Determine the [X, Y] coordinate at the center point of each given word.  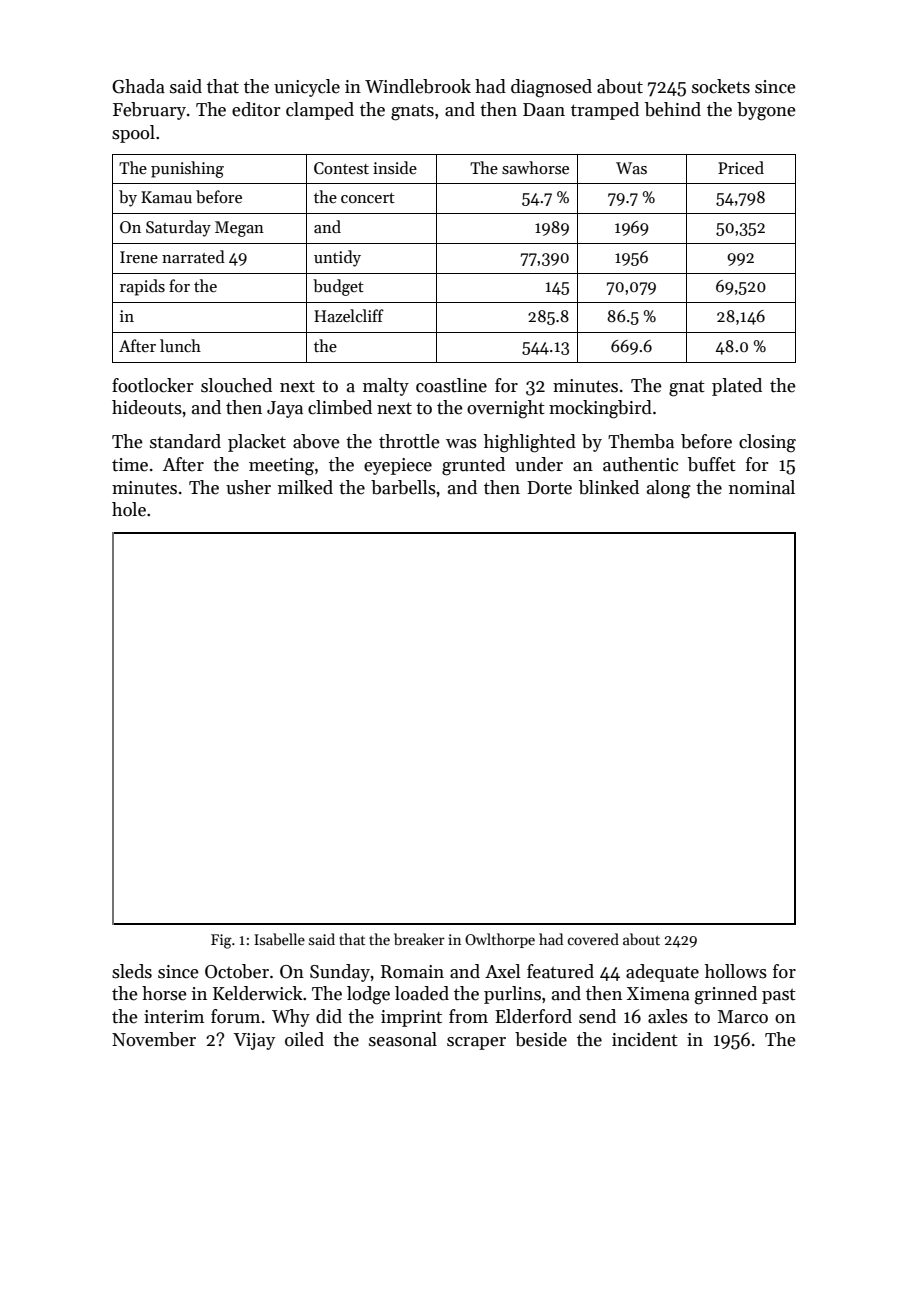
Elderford [533, 1016]
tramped [605, 111]
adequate [662, 973]
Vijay [254, 1041]
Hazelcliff [349, 315]
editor [256, 109]
